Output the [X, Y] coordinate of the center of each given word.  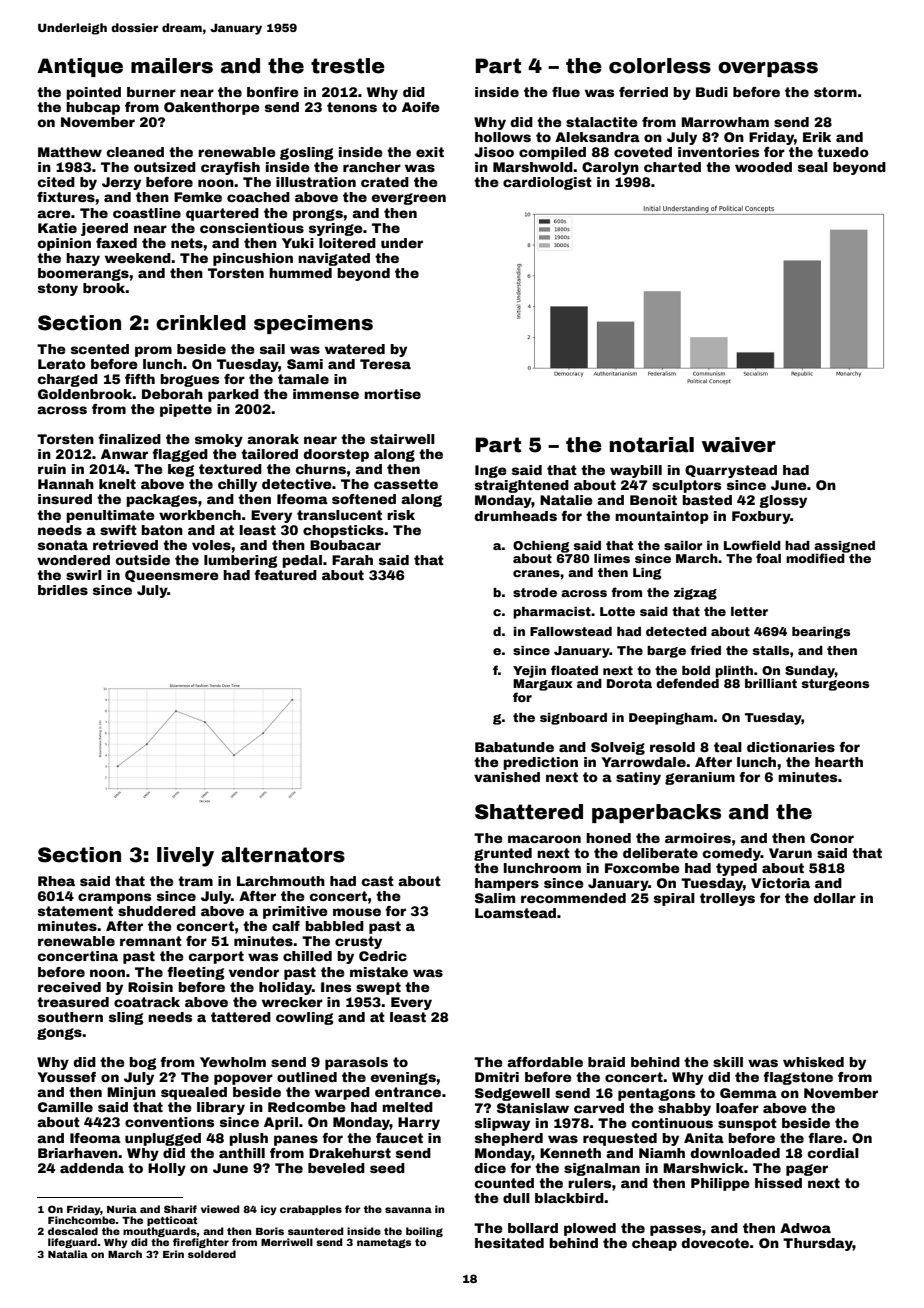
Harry [419, 1123]
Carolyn [610, 168]
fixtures [66, 197]
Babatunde [514, 747]
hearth [839, 762]
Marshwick [703, 1168]
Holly [167, 1169]
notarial [652, 445]
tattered [241, 1017]
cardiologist [547, 183]
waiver [739, 445]
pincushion [253, 259]
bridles [63, 590]
